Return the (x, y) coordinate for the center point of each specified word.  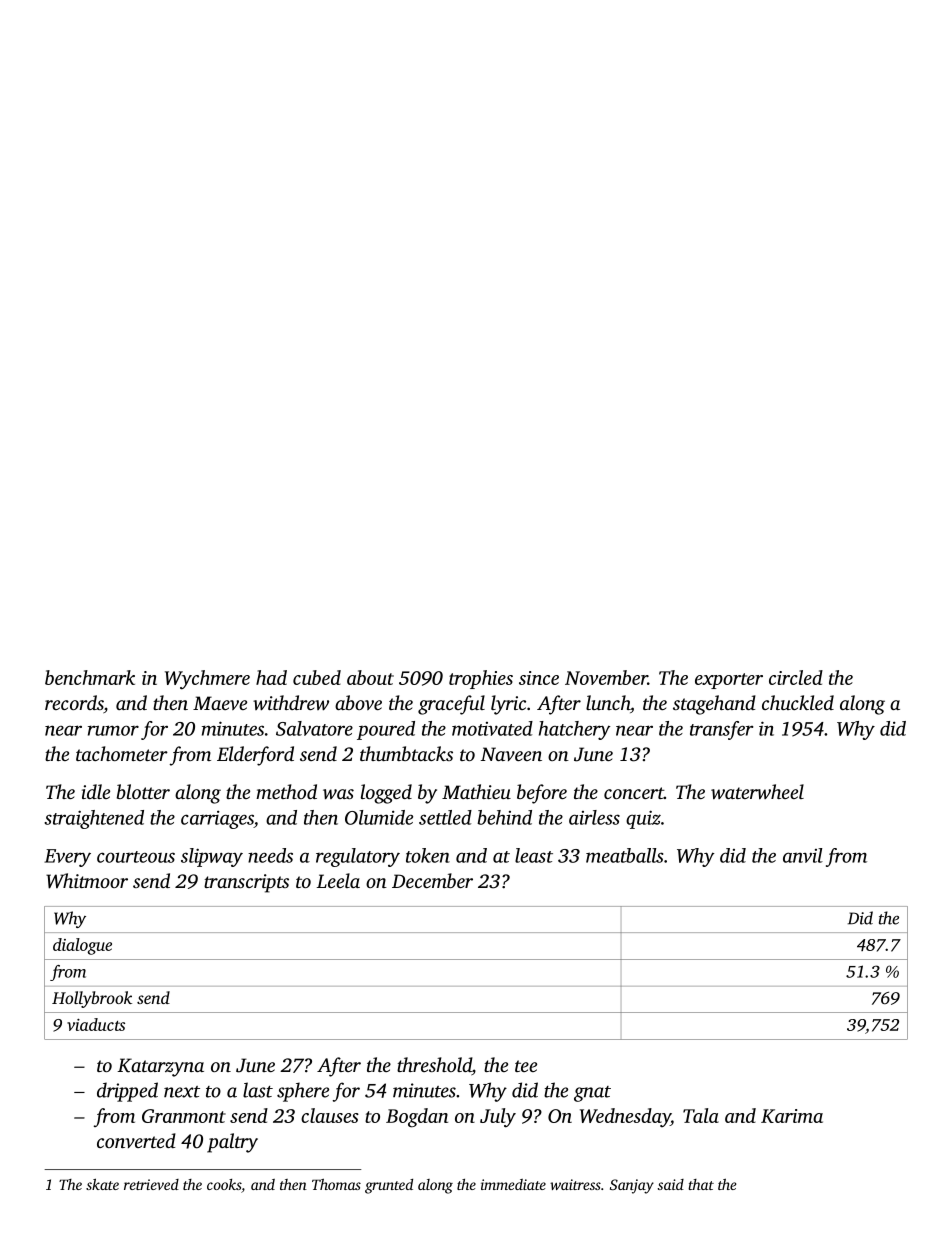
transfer (721, 730)
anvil (803, 855)
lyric (508, 705)
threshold (434, 1066)
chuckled (798, 702)
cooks (224, 1184)
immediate (513, 1184)
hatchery (574, 730)
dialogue (82, 946)
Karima (792, 1116)
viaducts (96, 1024)
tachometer (122, 753)
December (432, 880)
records (74, 704)
